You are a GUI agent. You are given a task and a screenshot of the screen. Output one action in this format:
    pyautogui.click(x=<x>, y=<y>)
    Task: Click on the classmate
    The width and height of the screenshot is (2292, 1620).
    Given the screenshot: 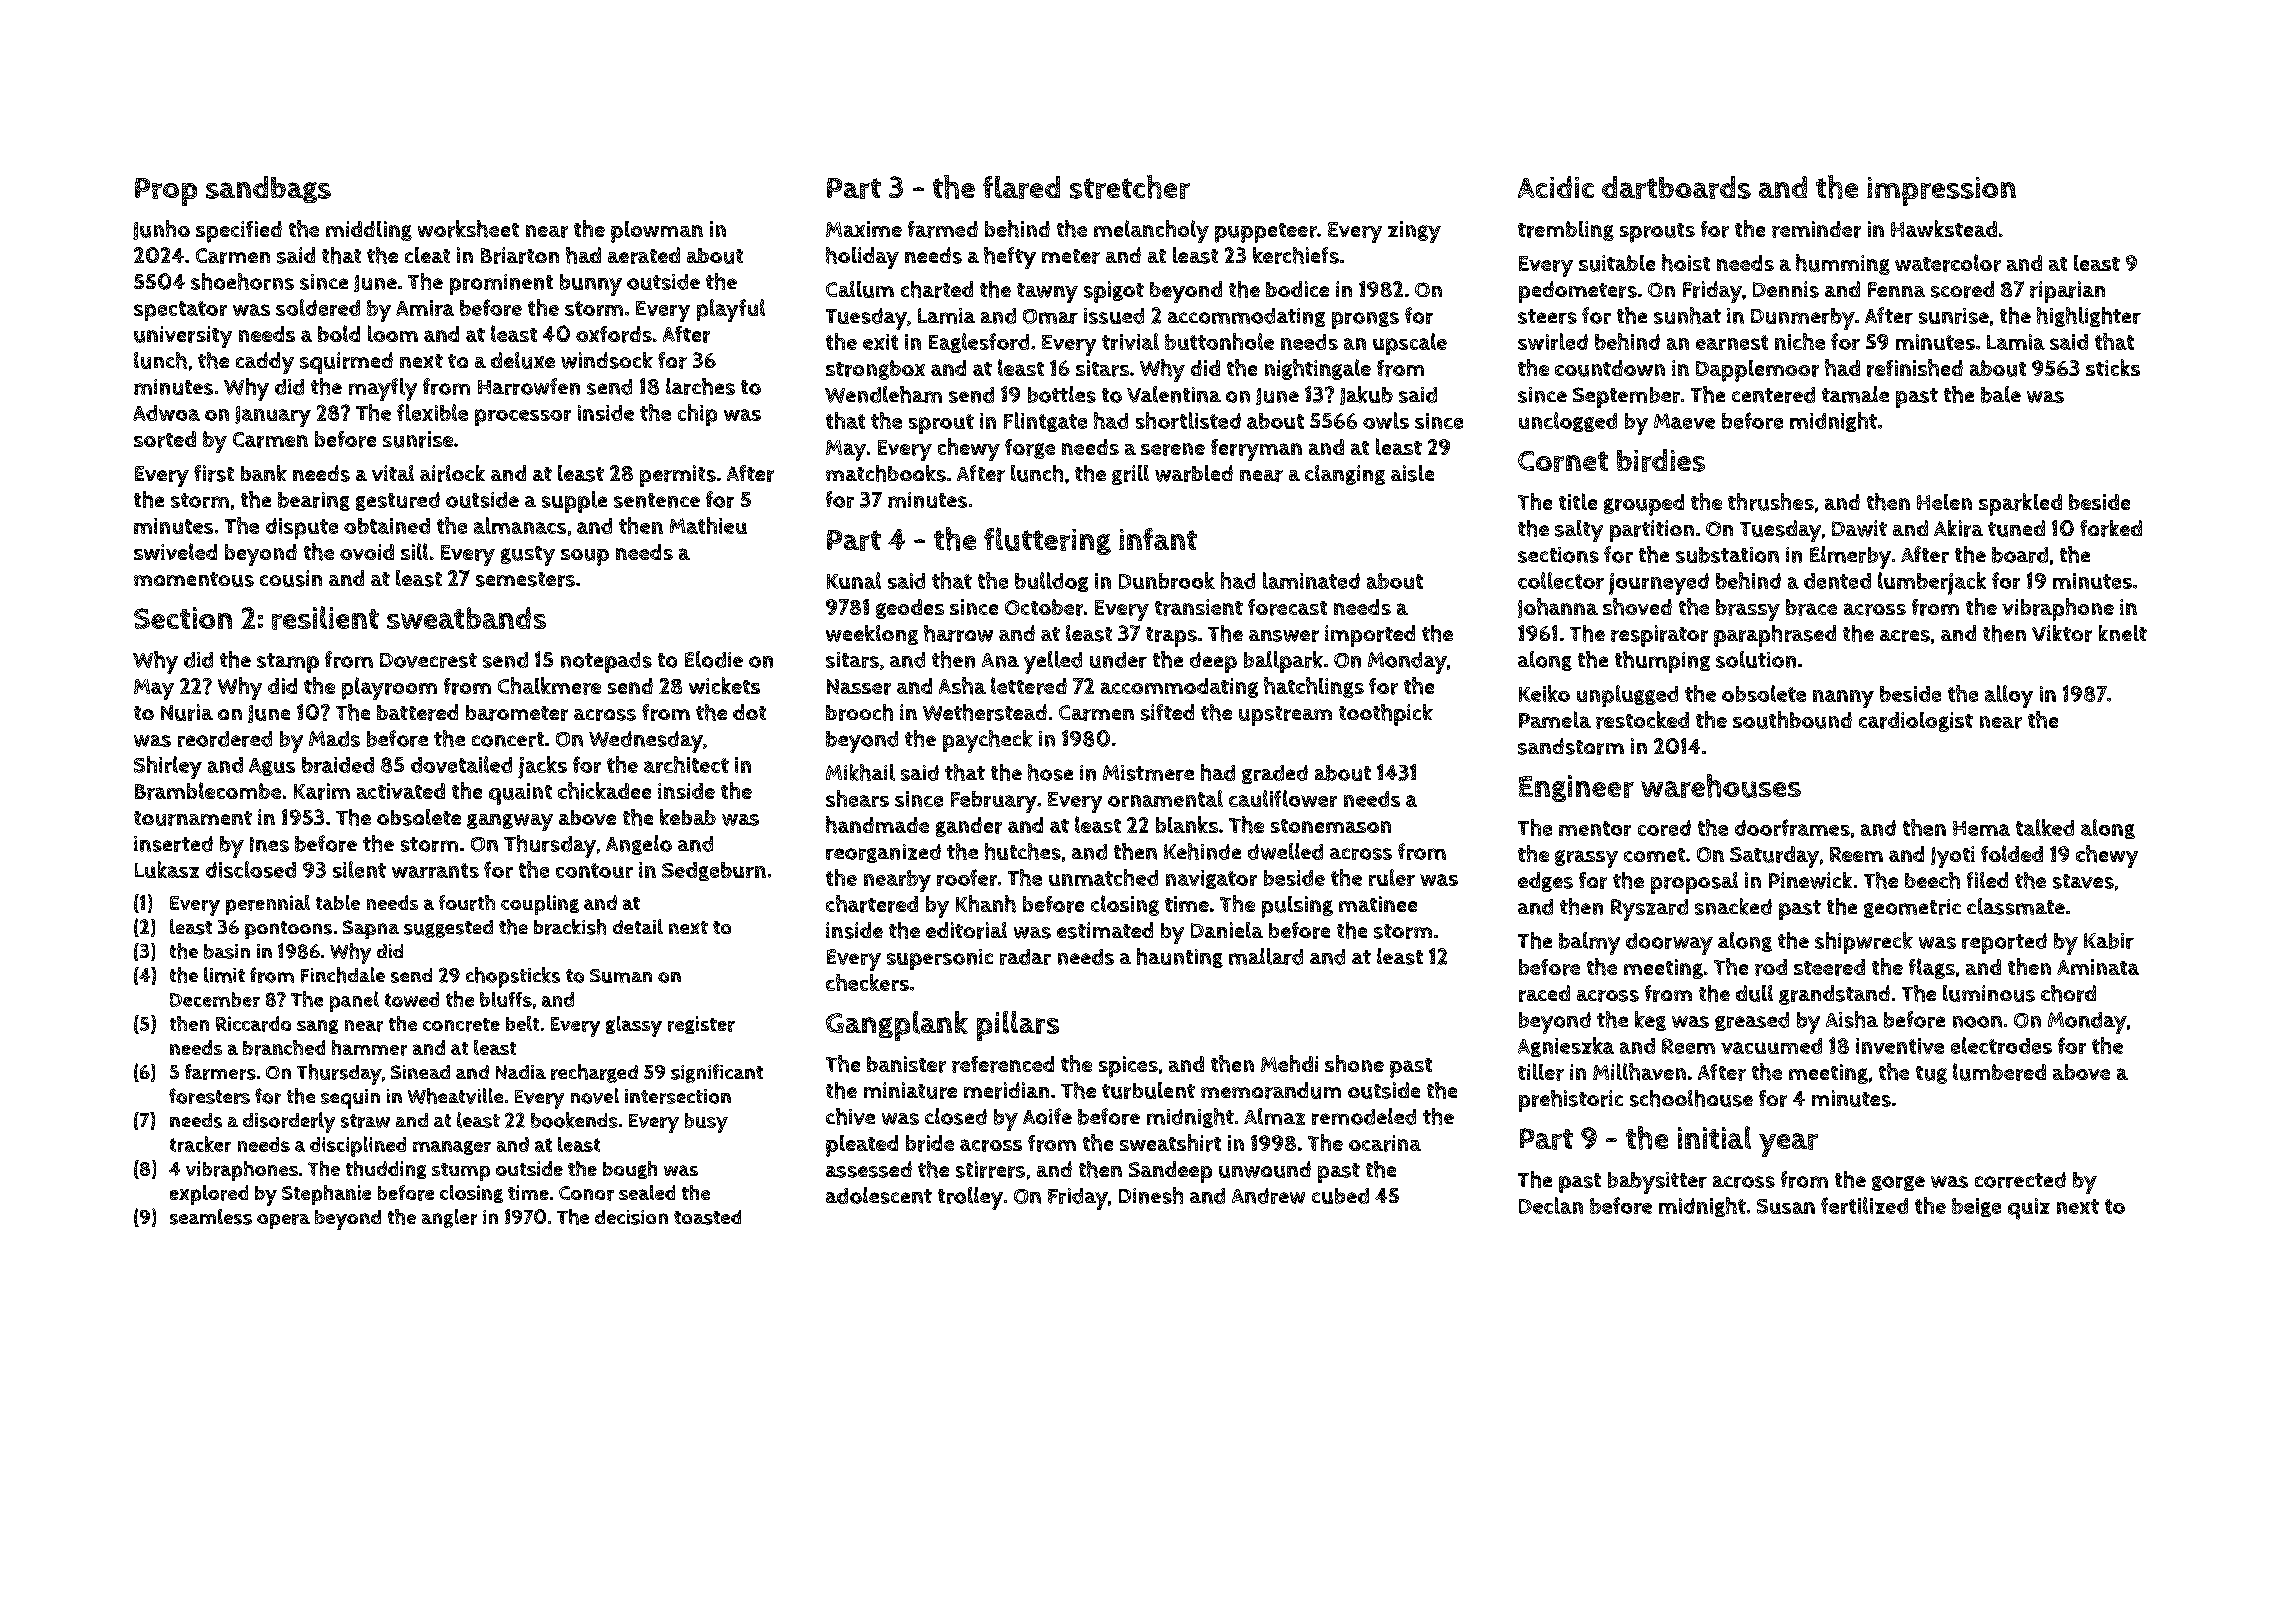 What is the action you would take?
    pyautogui.click(x=2016, y=906)
